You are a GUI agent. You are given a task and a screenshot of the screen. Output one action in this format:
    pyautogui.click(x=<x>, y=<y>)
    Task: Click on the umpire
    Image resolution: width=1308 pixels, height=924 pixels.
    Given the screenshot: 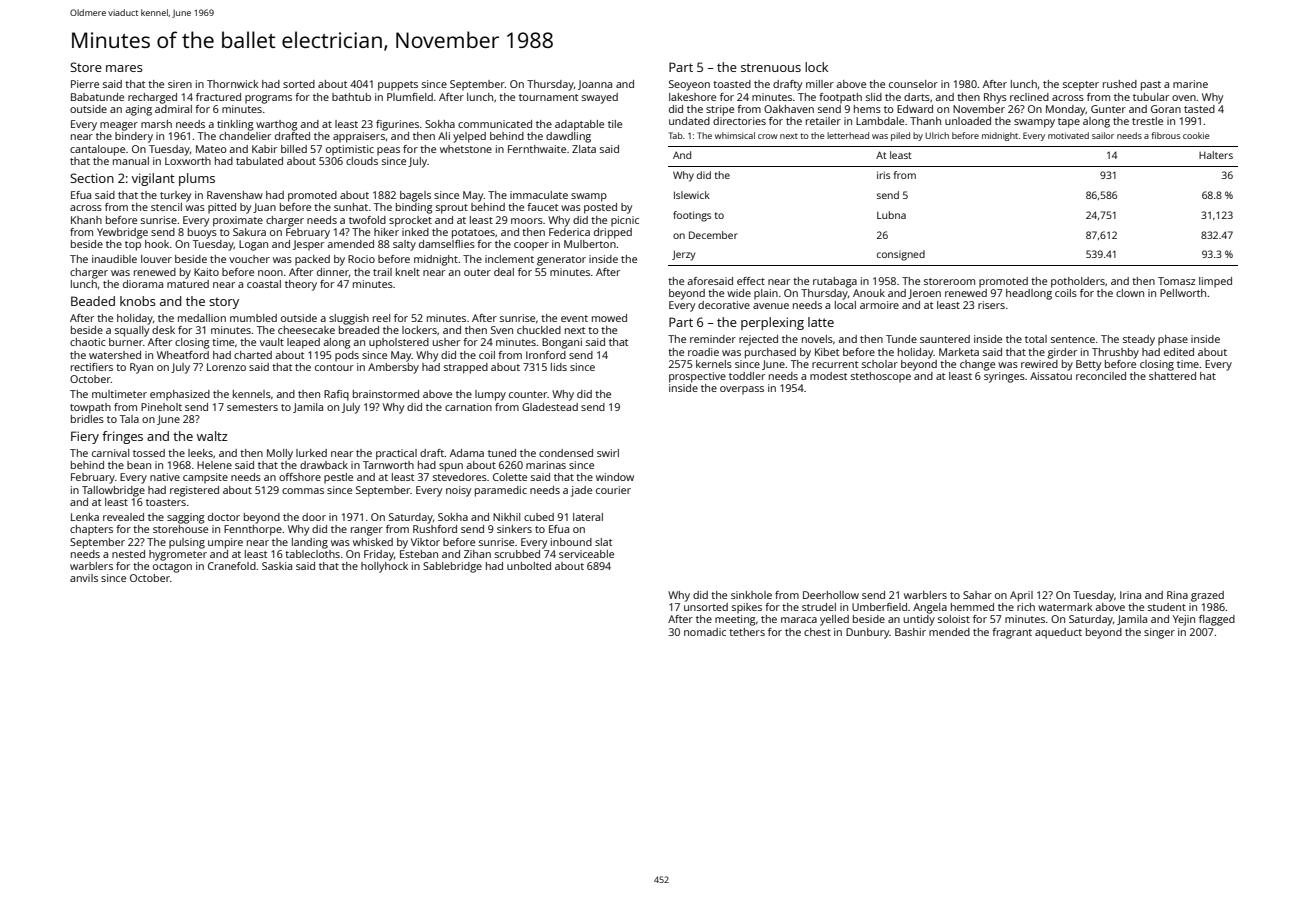 What is the action you would take?
    pyautogui.click(x=225, y=543)
